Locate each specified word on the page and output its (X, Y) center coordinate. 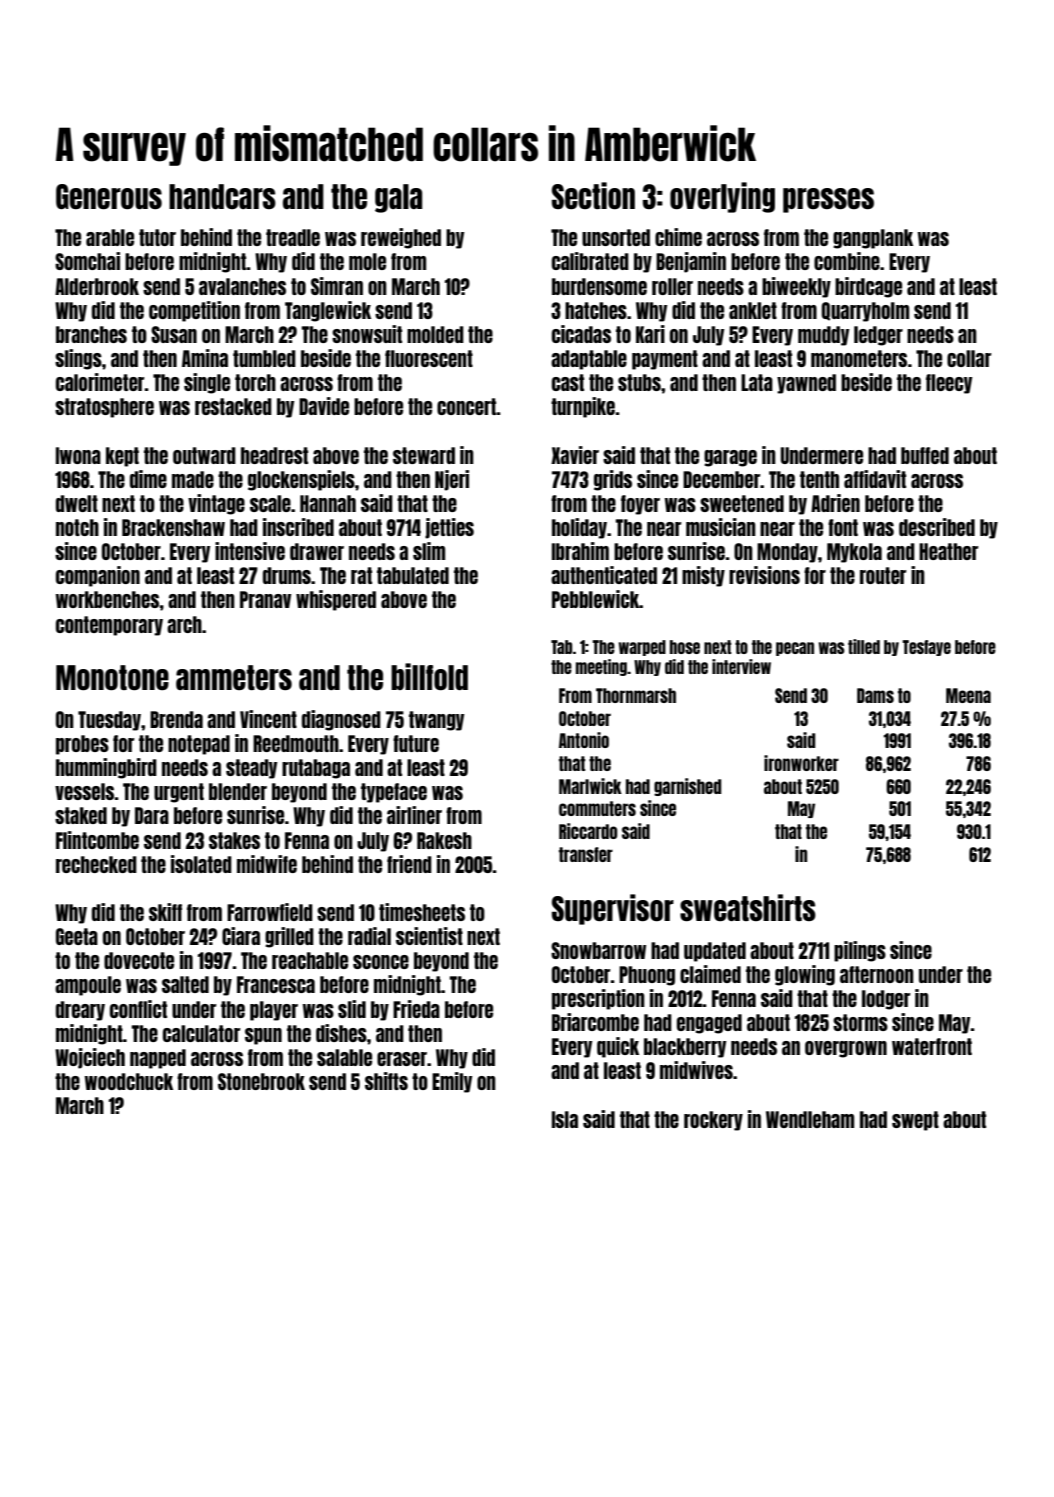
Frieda (416, 1009)
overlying (722, 197)
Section (593, 195)
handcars (222, 196)
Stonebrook (261, 1081)
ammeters (234, 677)
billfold (429, 676)
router (883, 575)
